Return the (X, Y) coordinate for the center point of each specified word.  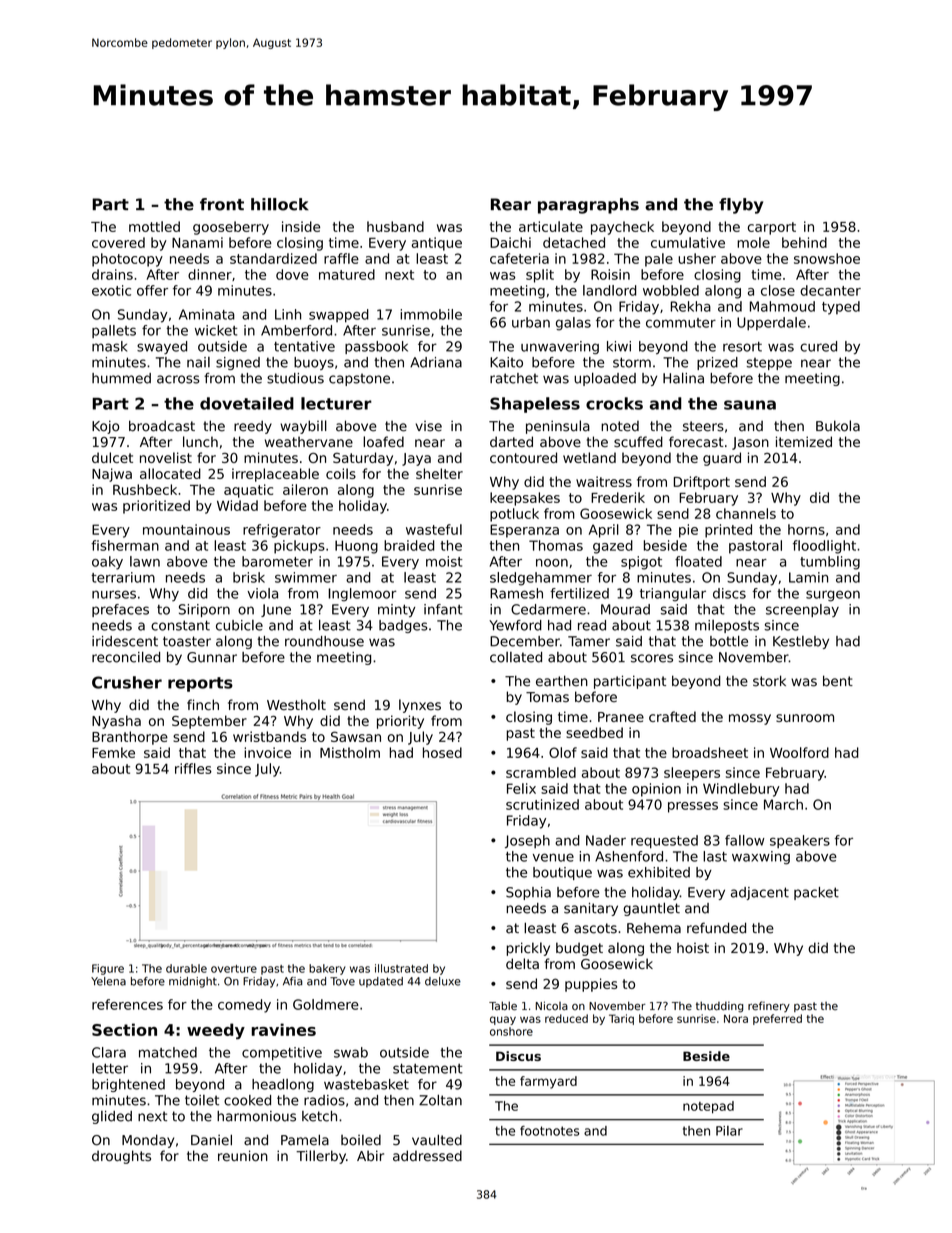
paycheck (622, 228)
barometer (277, 561)
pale (659, 260)
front (222, 204)
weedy (216, 1031)
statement (428, 1069)
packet (816, 893)
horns (806, 529)
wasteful (434, 529)
